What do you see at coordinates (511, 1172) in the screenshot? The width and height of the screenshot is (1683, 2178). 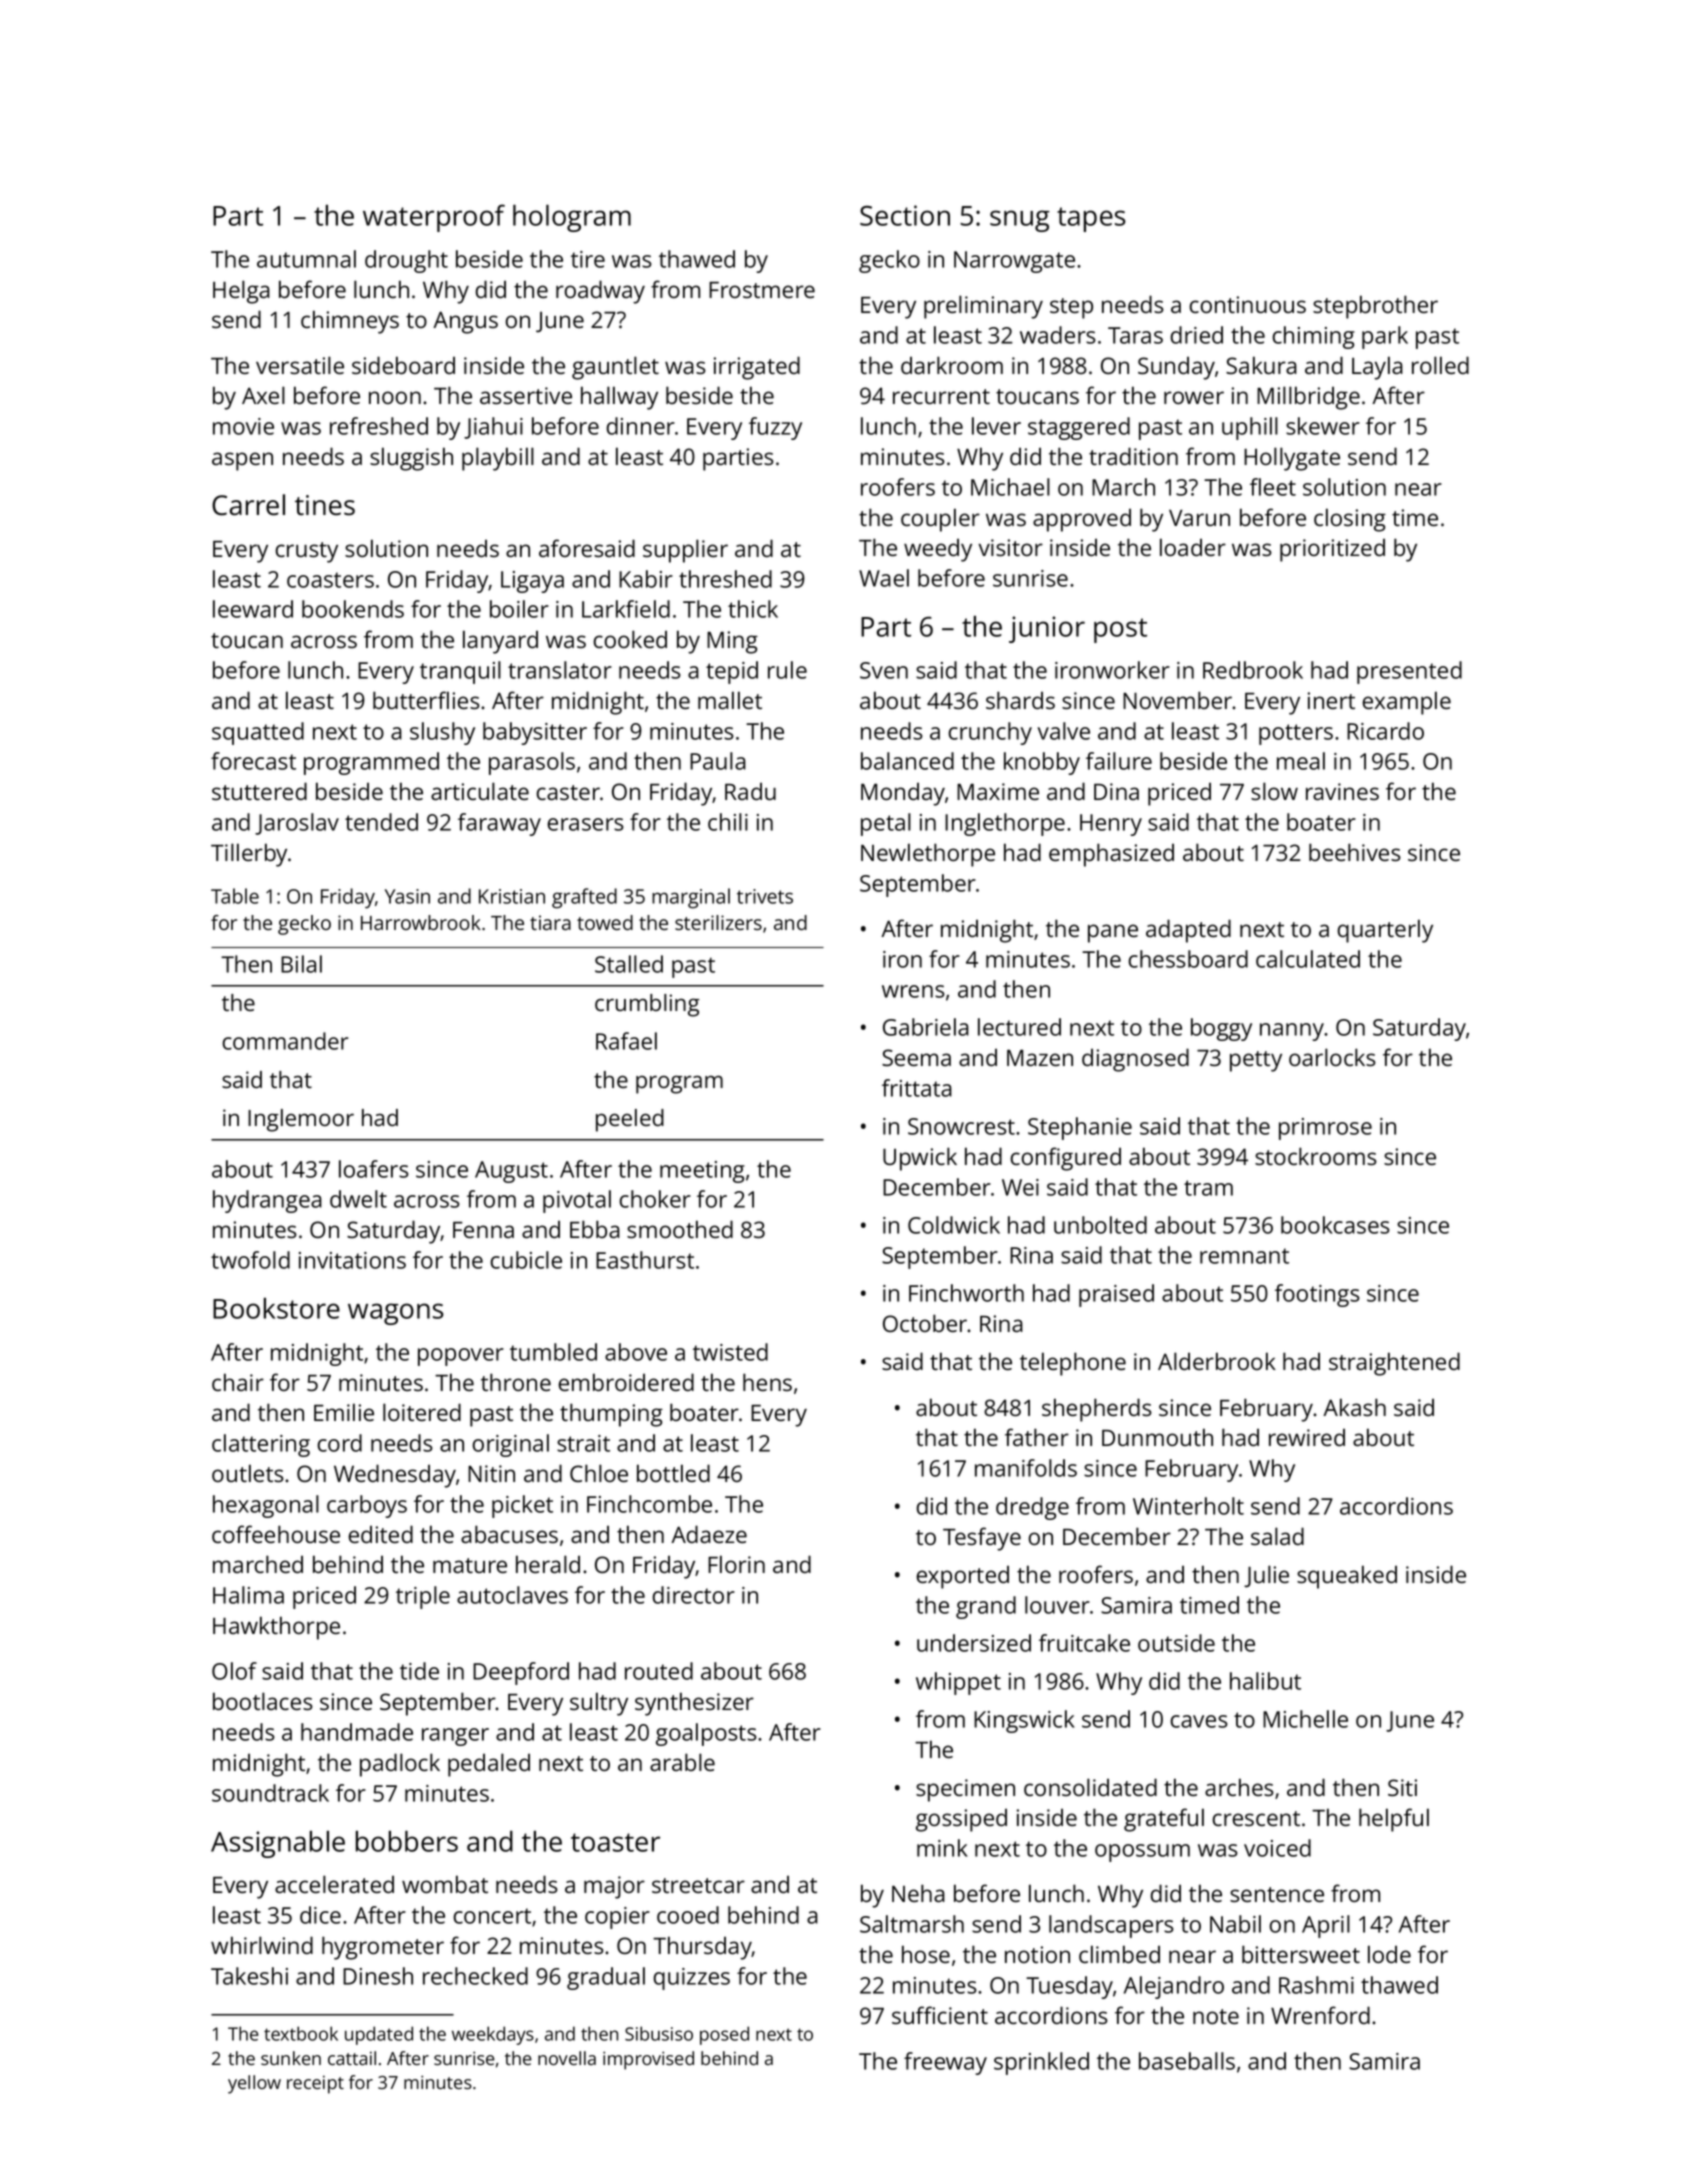 I see `August` at bounding box center [511, 1172].
